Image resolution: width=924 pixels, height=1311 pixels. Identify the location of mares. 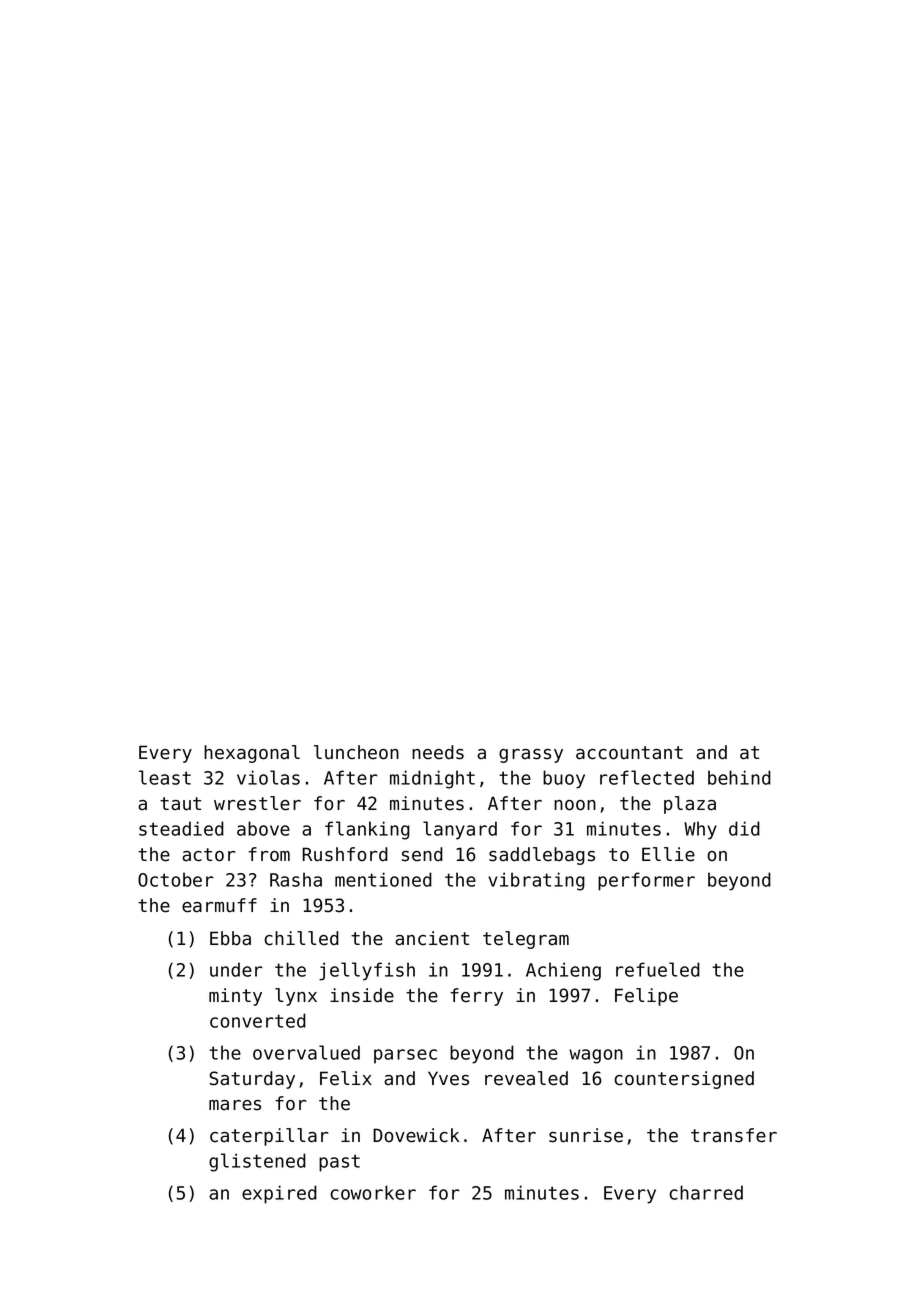
(235, 1105).
